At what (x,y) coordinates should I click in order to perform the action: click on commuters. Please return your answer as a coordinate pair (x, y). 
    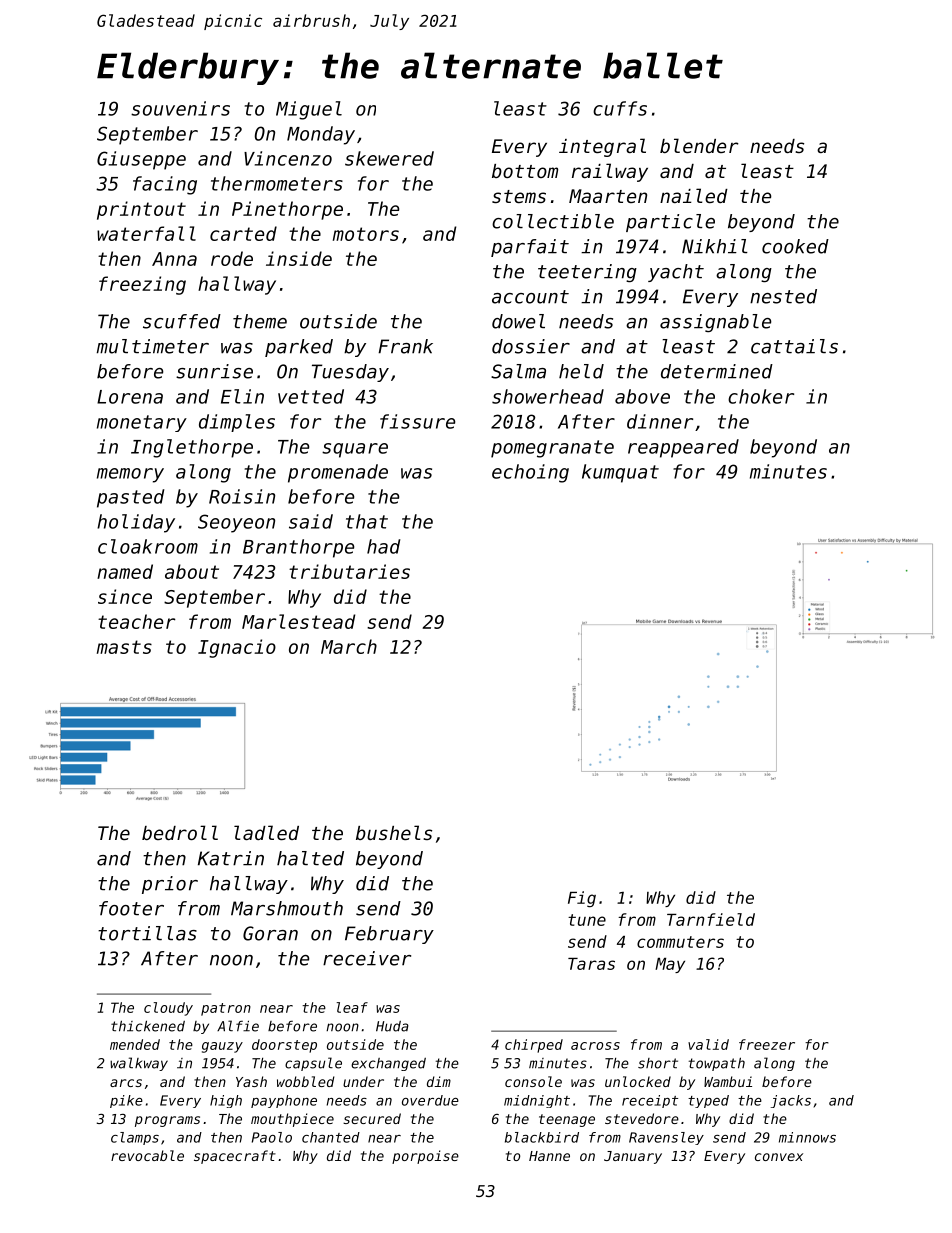
    Looking at the image, I should click on (680, 942).
